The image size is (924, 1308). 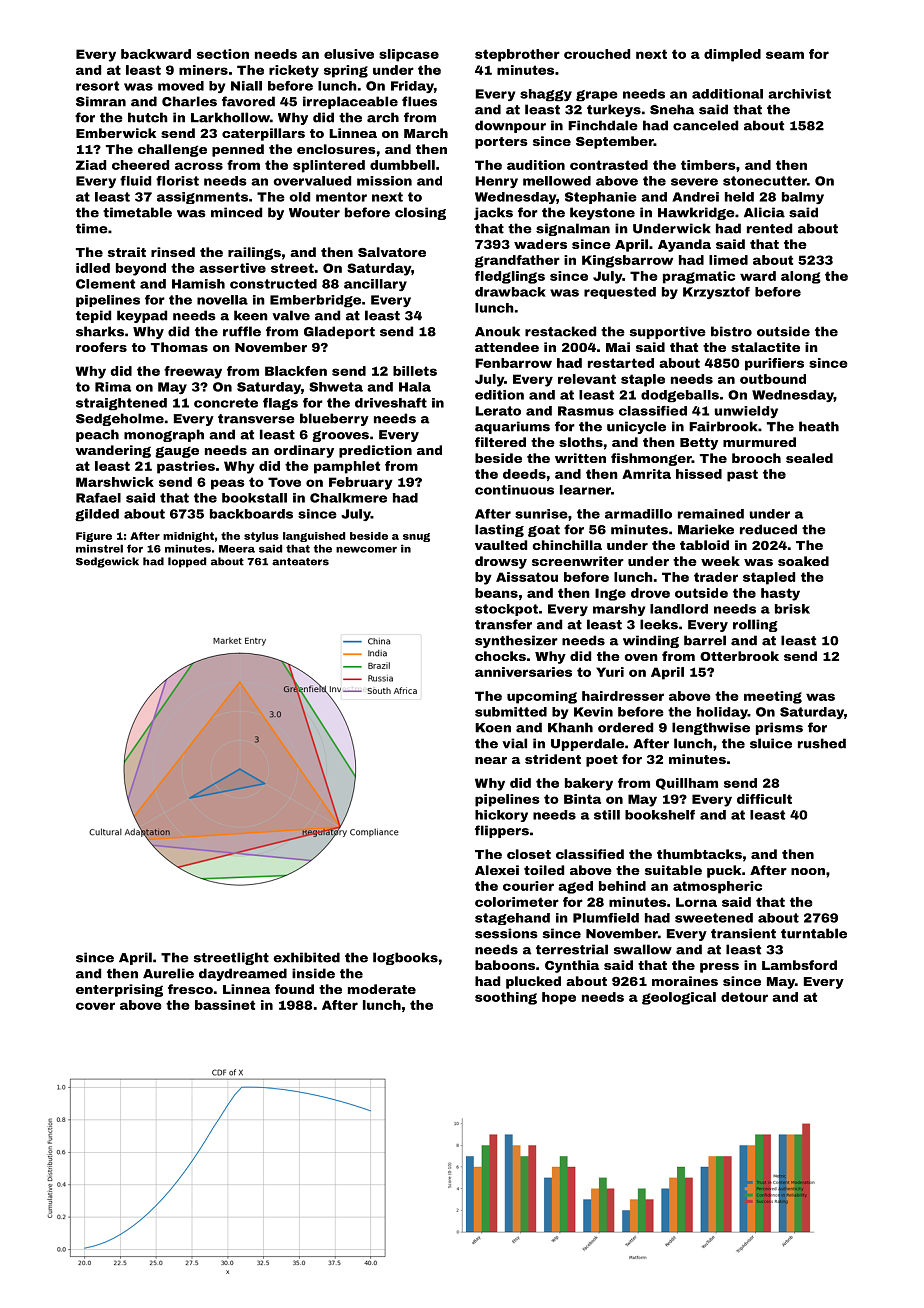 What do you see at coordinates (673, 870) in the screenshot?
I see `suitable` at bounding box center [673, 870].
